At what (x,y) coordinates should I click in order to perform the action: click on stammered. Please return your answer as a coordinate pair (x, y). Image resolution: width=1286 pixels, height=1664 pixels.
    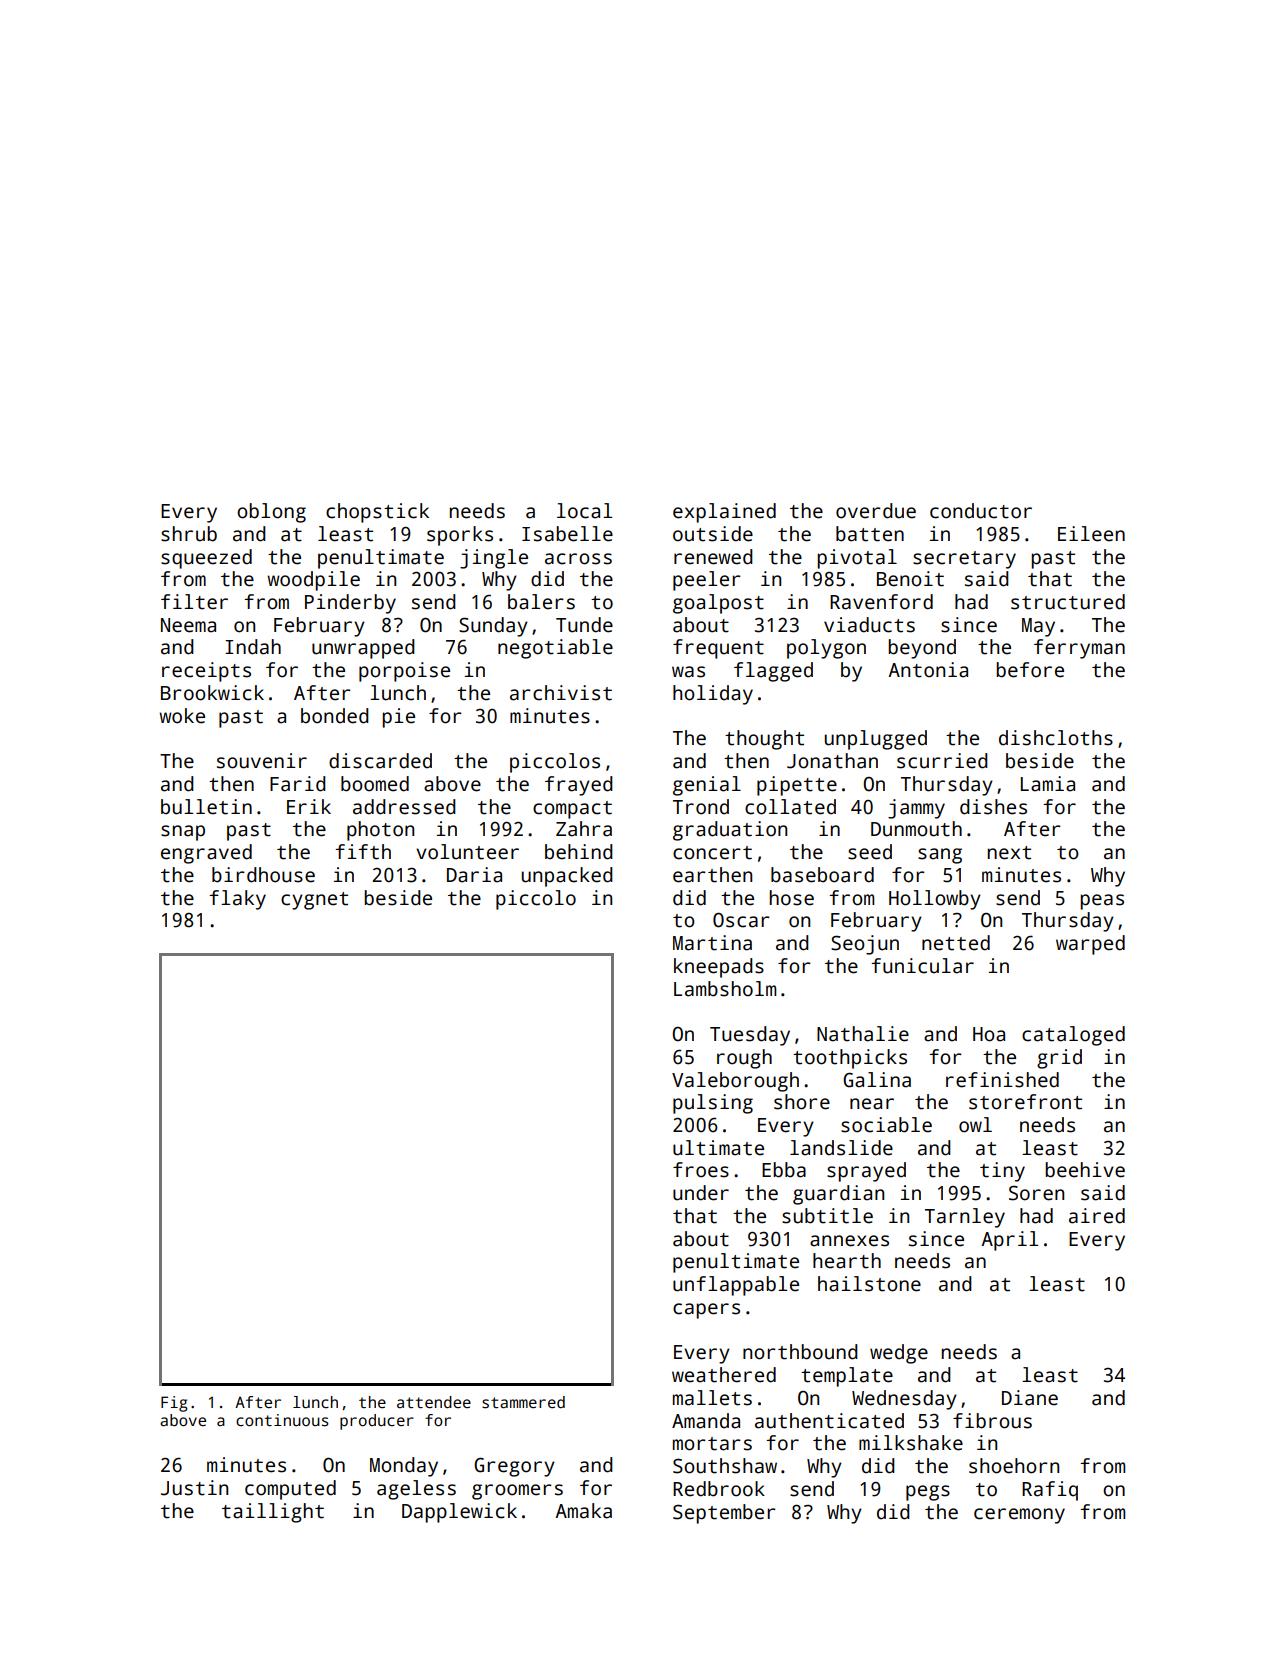
    Looking at the image, I should click on (523, 1402).
